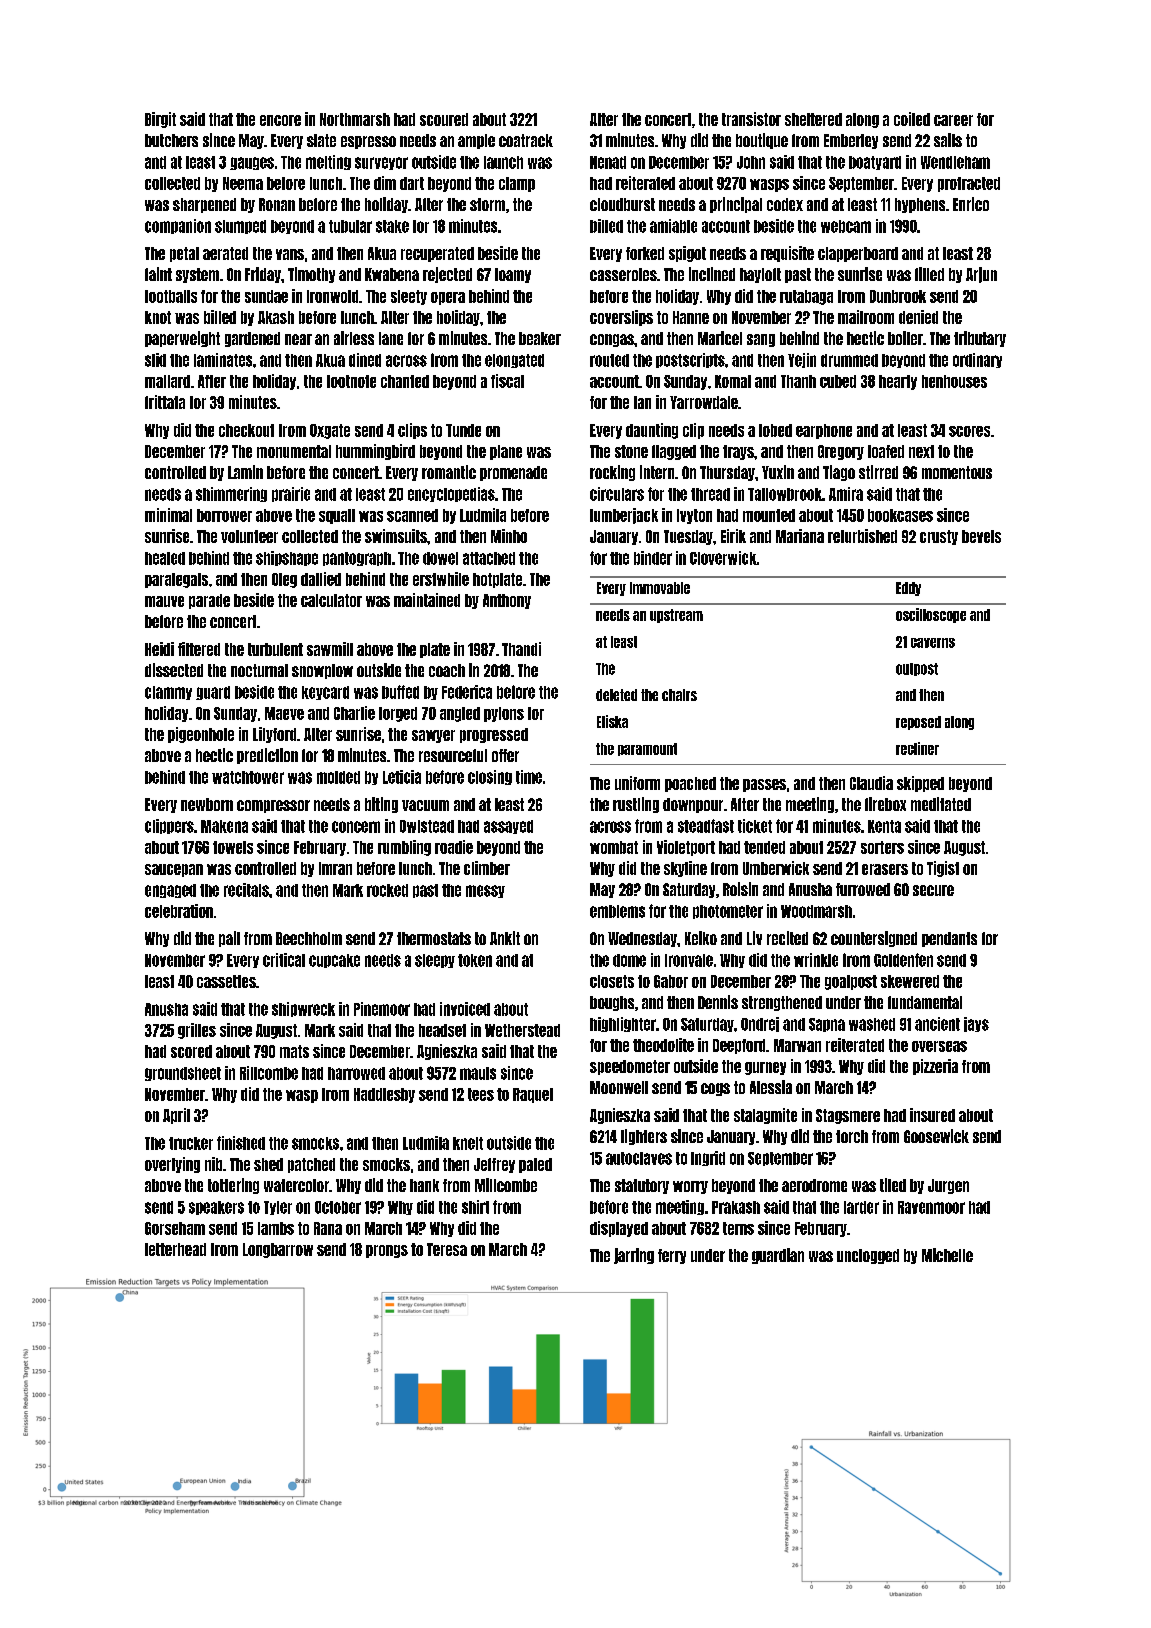 The image size is (1151, 1628). I want to click on messy, so click(485, 891).
